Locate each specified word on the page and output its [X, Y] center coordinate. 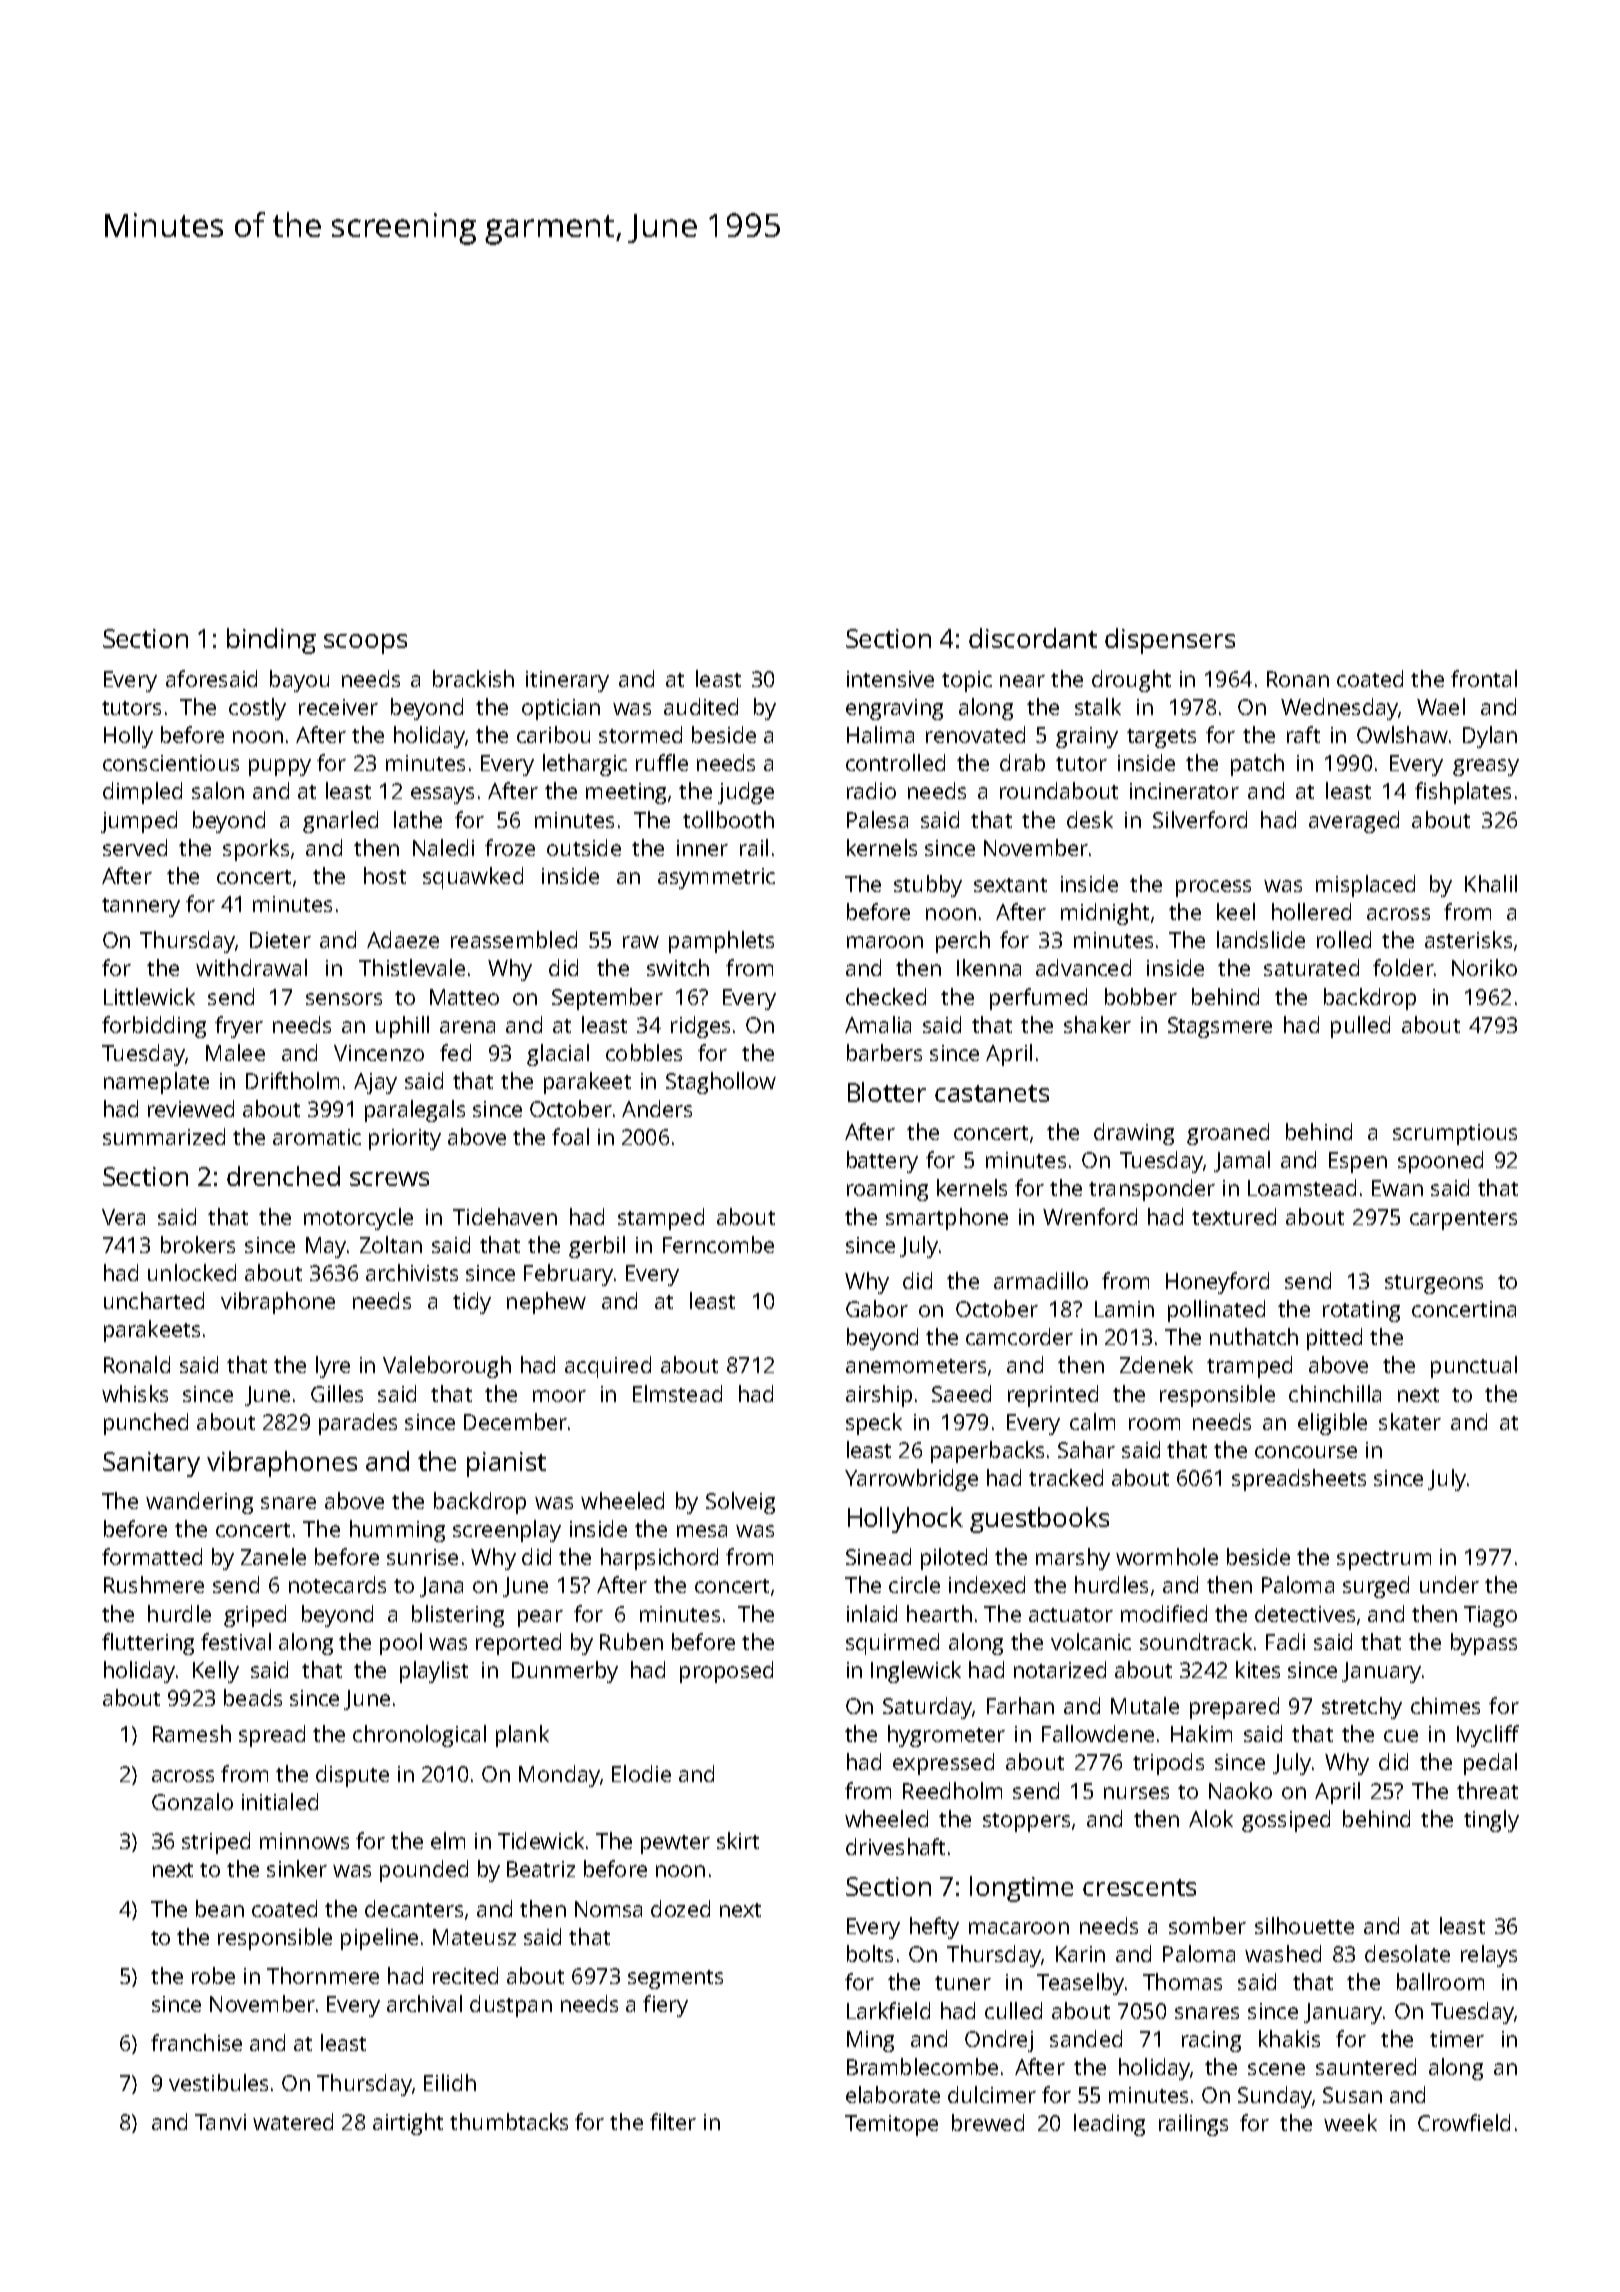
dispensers [1170, 641]
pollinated [1216, 1311]
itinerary [567, 681]
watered [293, 2121]
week [1350, 2122]
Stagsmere [1220, 1027]
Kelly [216, 1672]
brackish [473, 678]
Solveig [740, 1503]
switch [678, 967]
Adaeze [403, 939]
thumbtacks [509, 2121]
